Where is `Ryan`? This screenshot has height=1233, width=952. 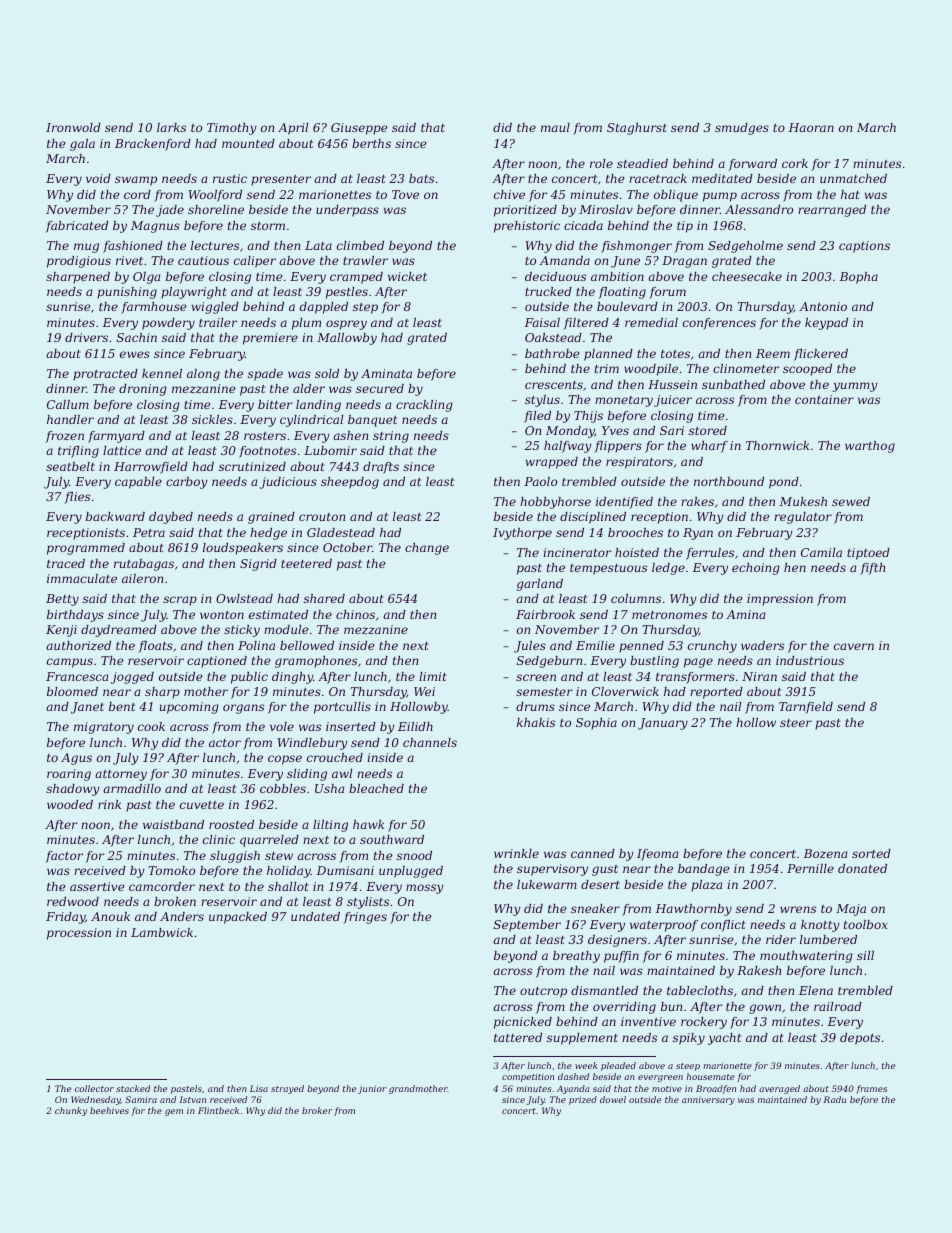 Ryan is located at coordinates (698, 534).
